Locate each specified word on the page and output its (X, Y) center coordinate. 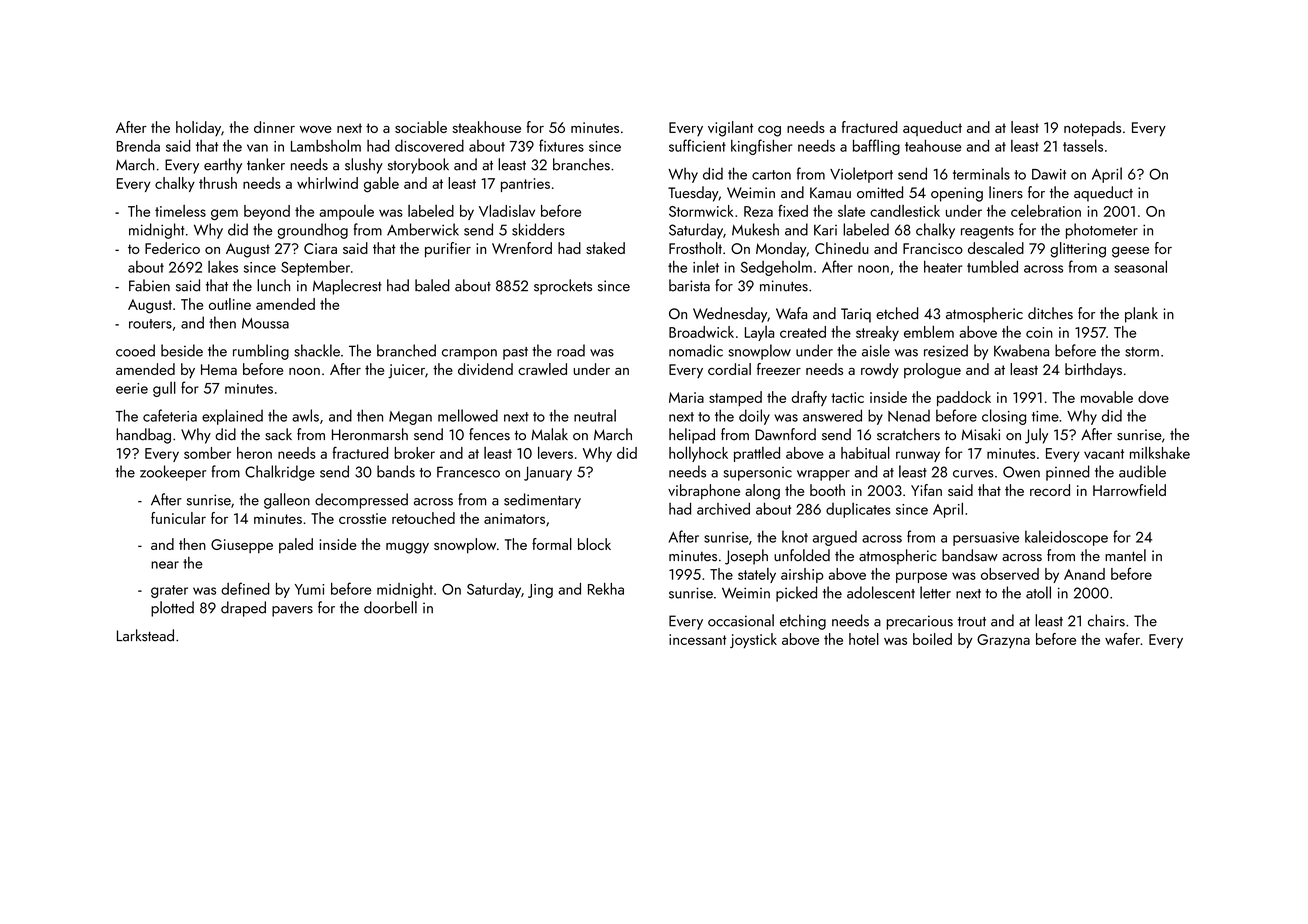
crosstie (362, 518)
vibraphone (704, 491)
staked (605, 248)
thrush (218, 183)
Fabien (149, 285)
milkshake (1160, 453)
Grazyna (1003, 641)
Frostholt (695, 248)
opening (957, 194)
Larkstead (145, 635)
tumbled (992, 267)
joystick (753, 640)
